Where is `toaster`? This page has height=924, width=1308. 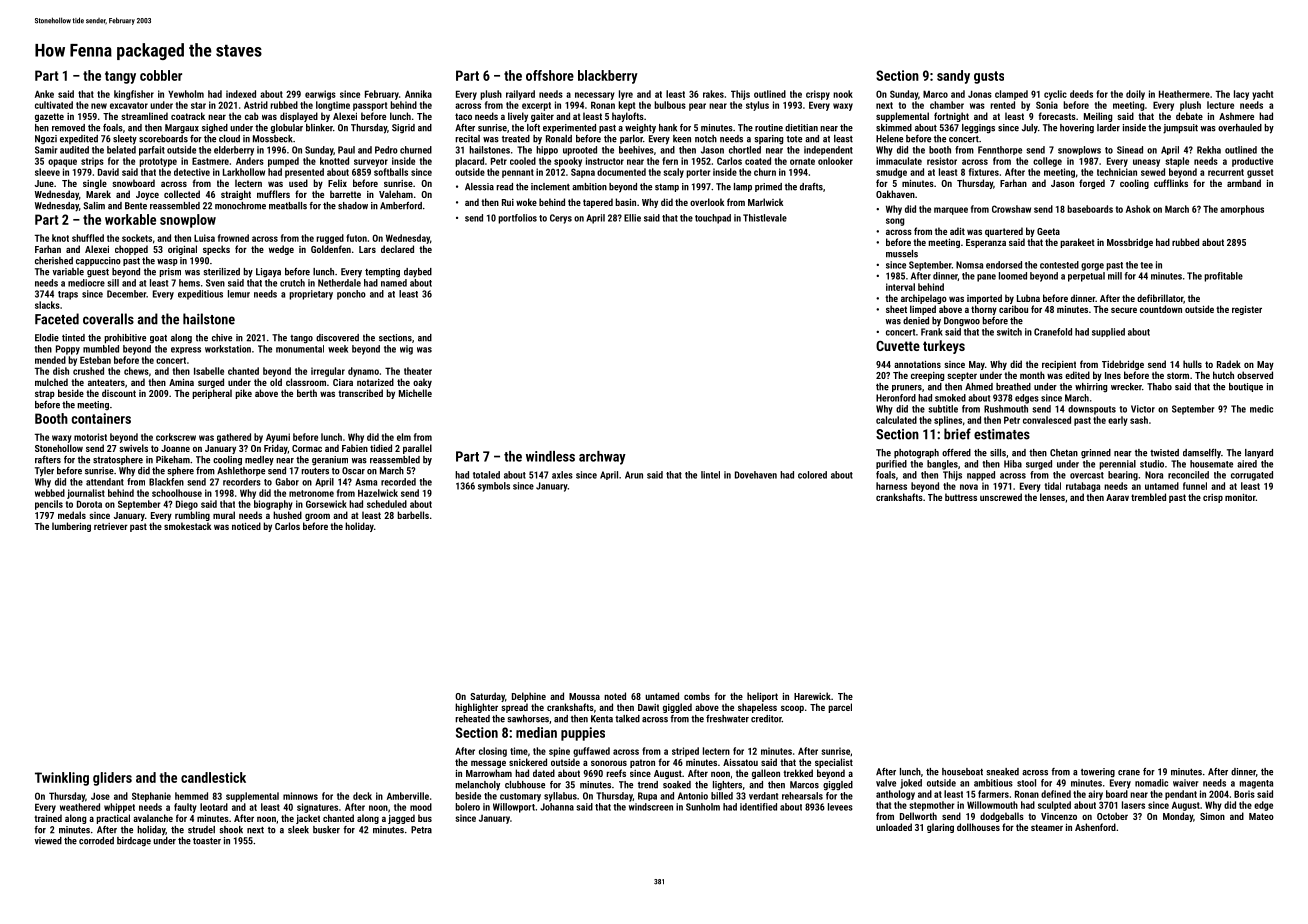 toaster is located at coordinates (207, 841).
